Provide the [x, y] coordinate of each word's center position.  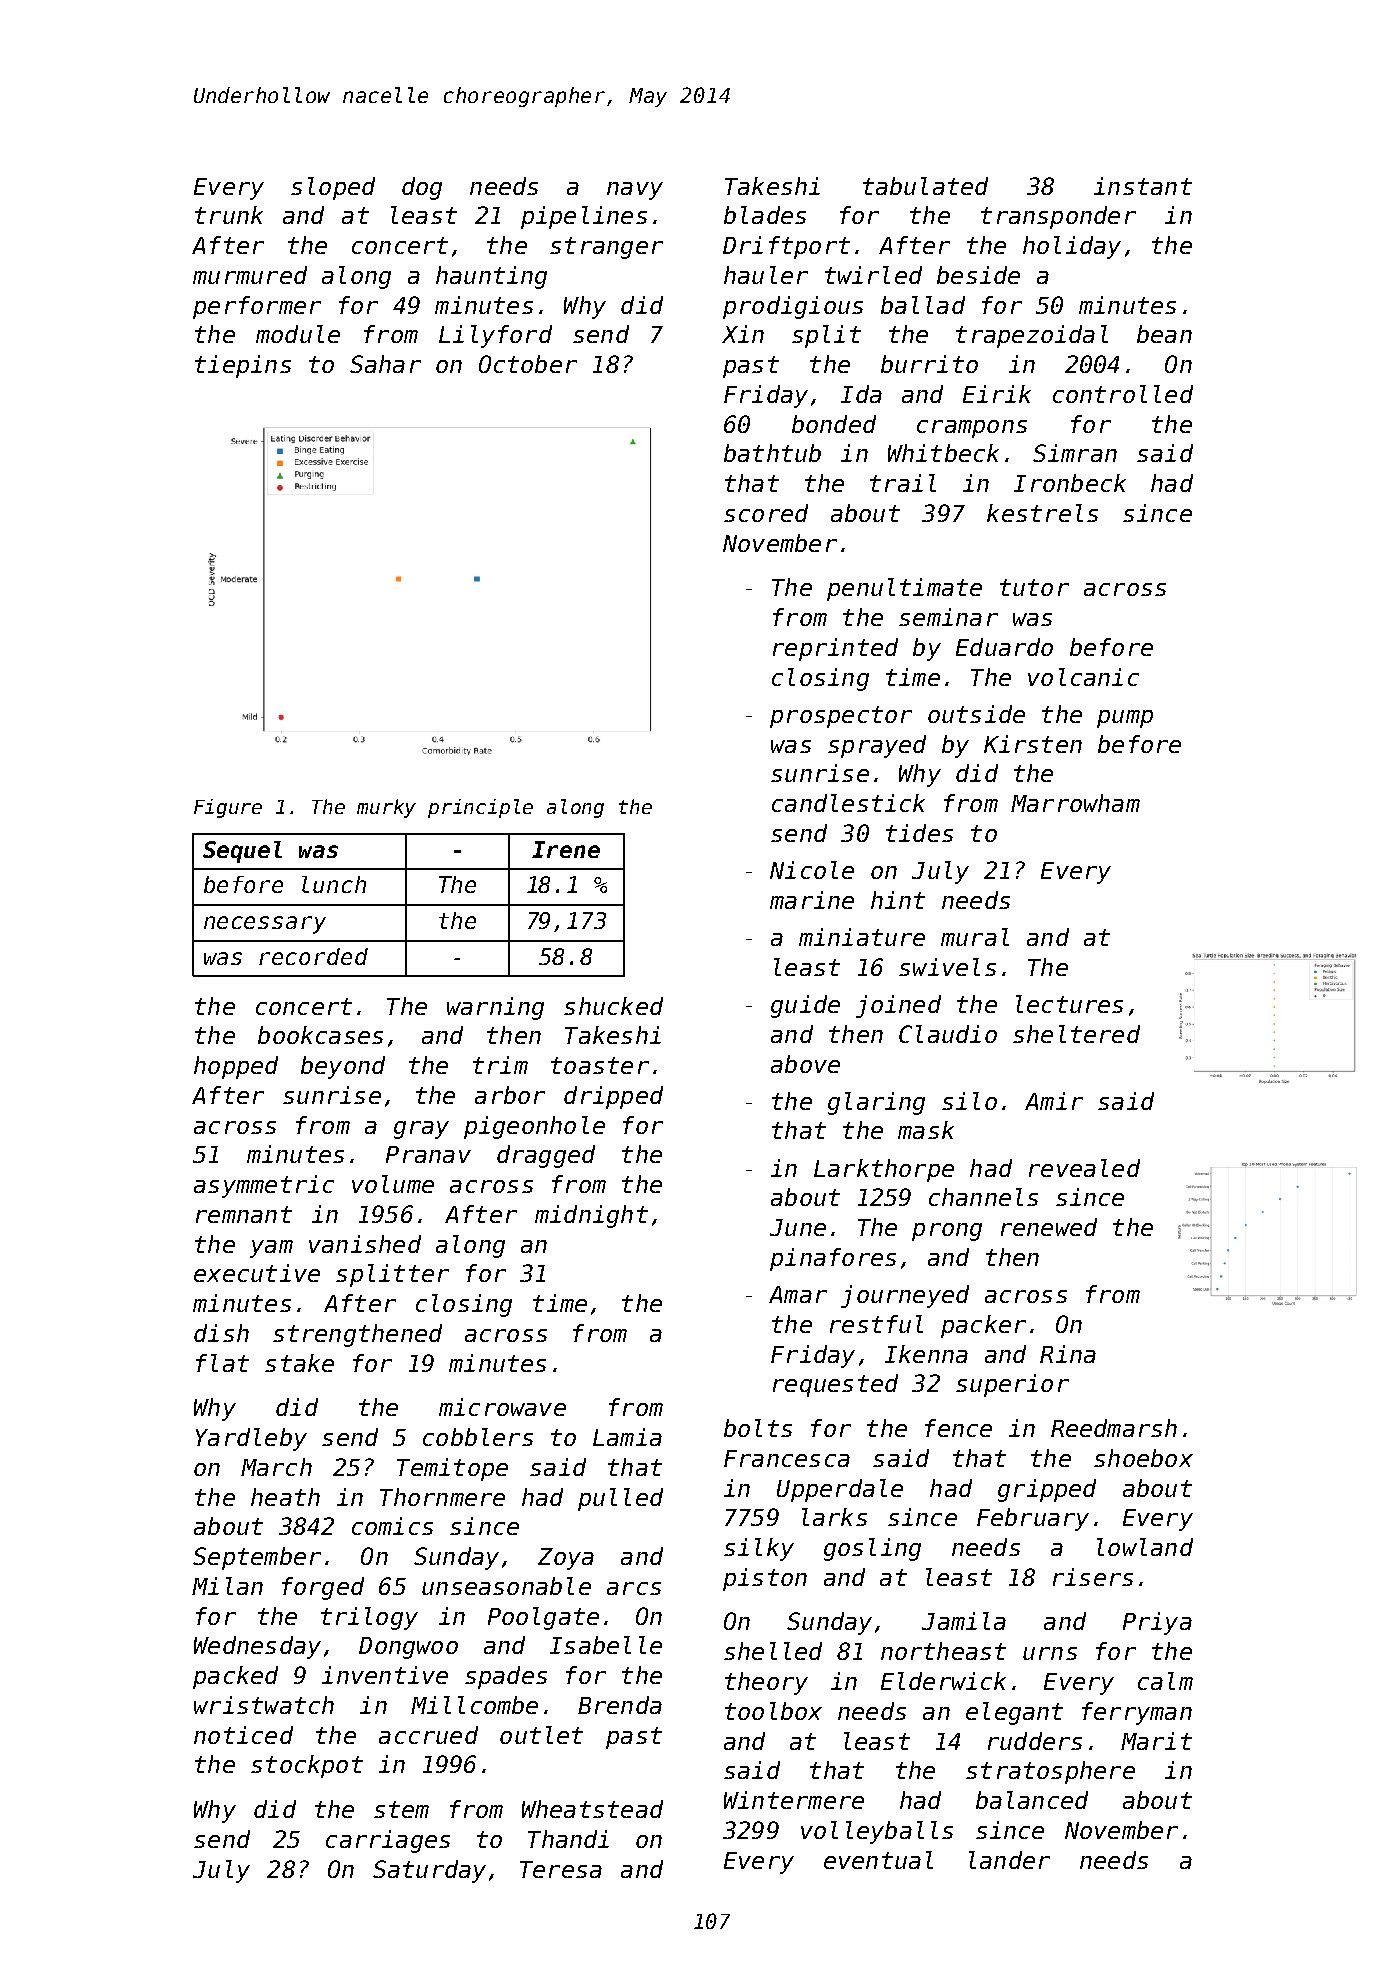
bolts [758, 1428]
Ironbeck [1070, 483]
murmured [250, 275]
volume [393, 1184]
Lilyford [495, 336]
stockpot [307, 1766]
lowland [1145, 1547]
